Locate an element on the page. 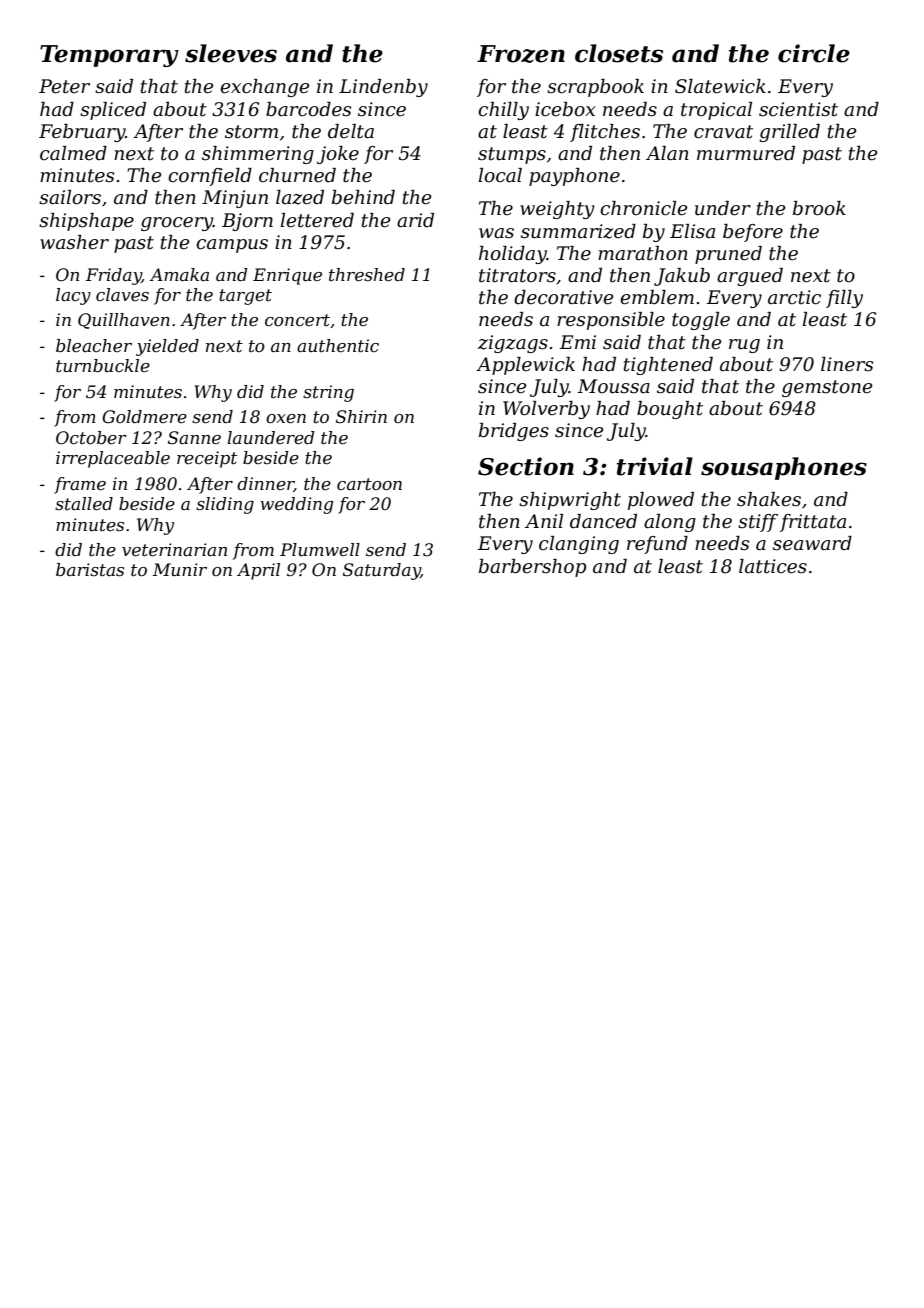 This document has width=924, height=1308. Section is located at coordinates (526, 466).
